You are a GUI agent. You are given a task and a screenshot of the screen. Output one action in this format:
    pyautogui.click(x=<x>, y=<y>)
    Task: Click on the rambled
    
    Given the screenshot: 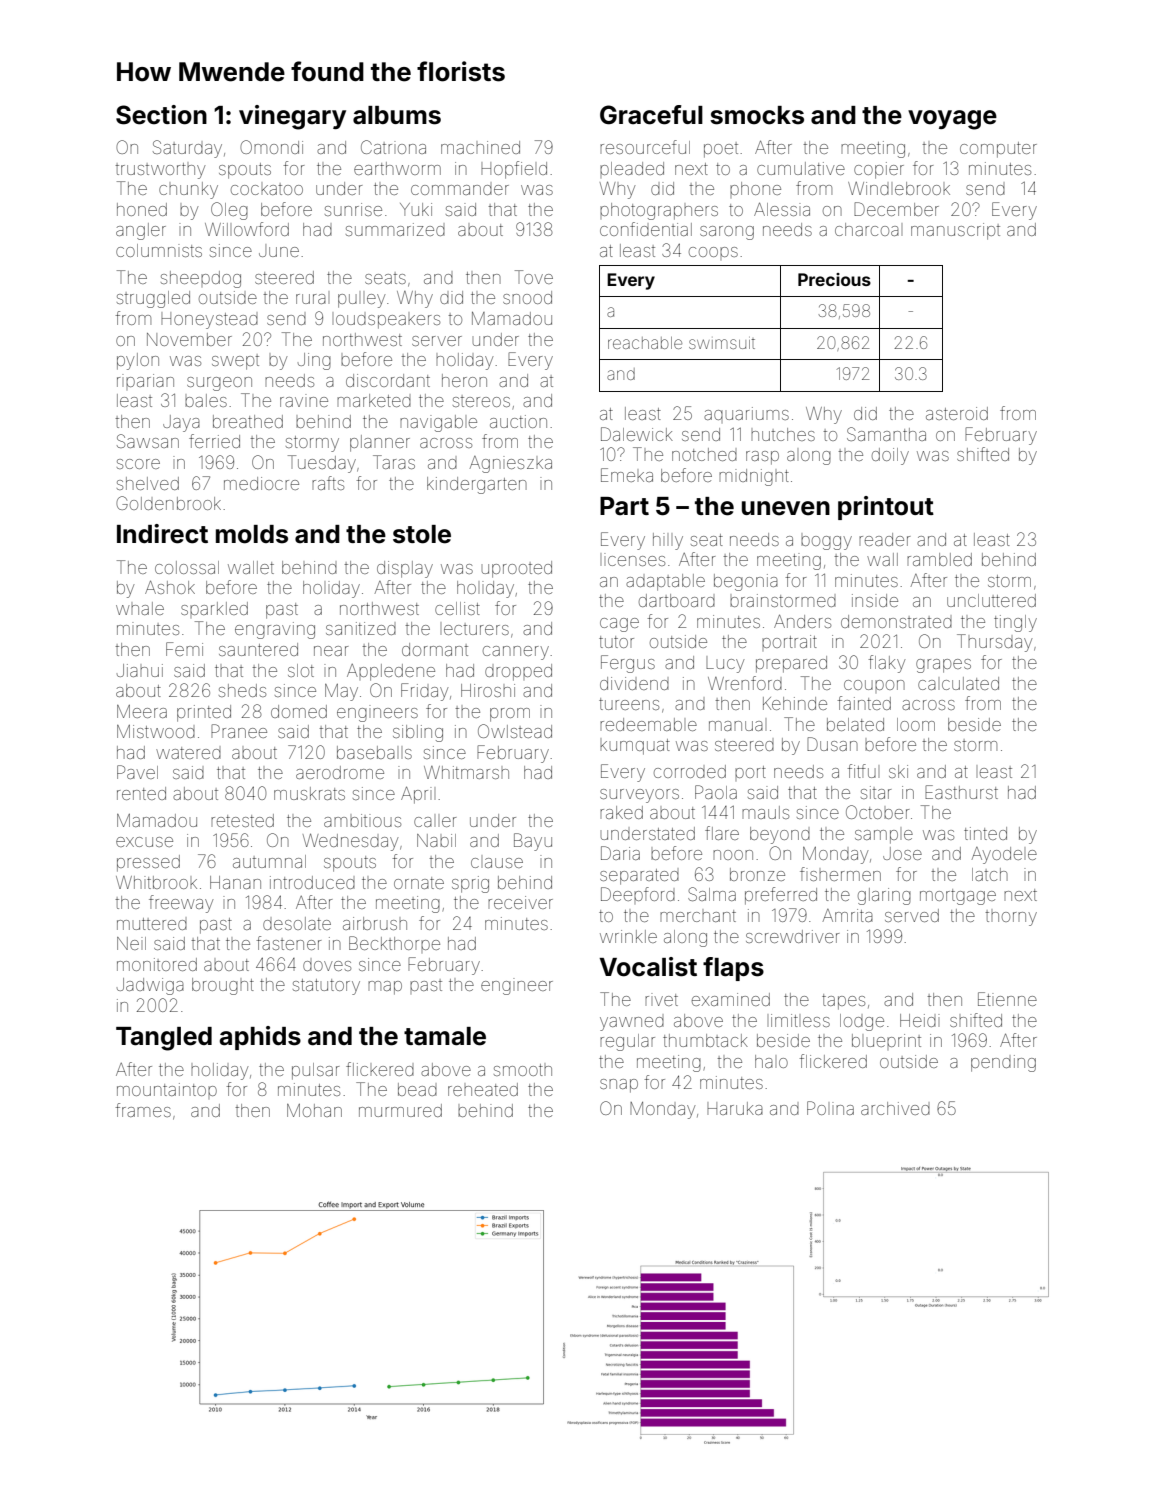 What is the action you would take?
    pyautogui.click(x=939, y=559)
